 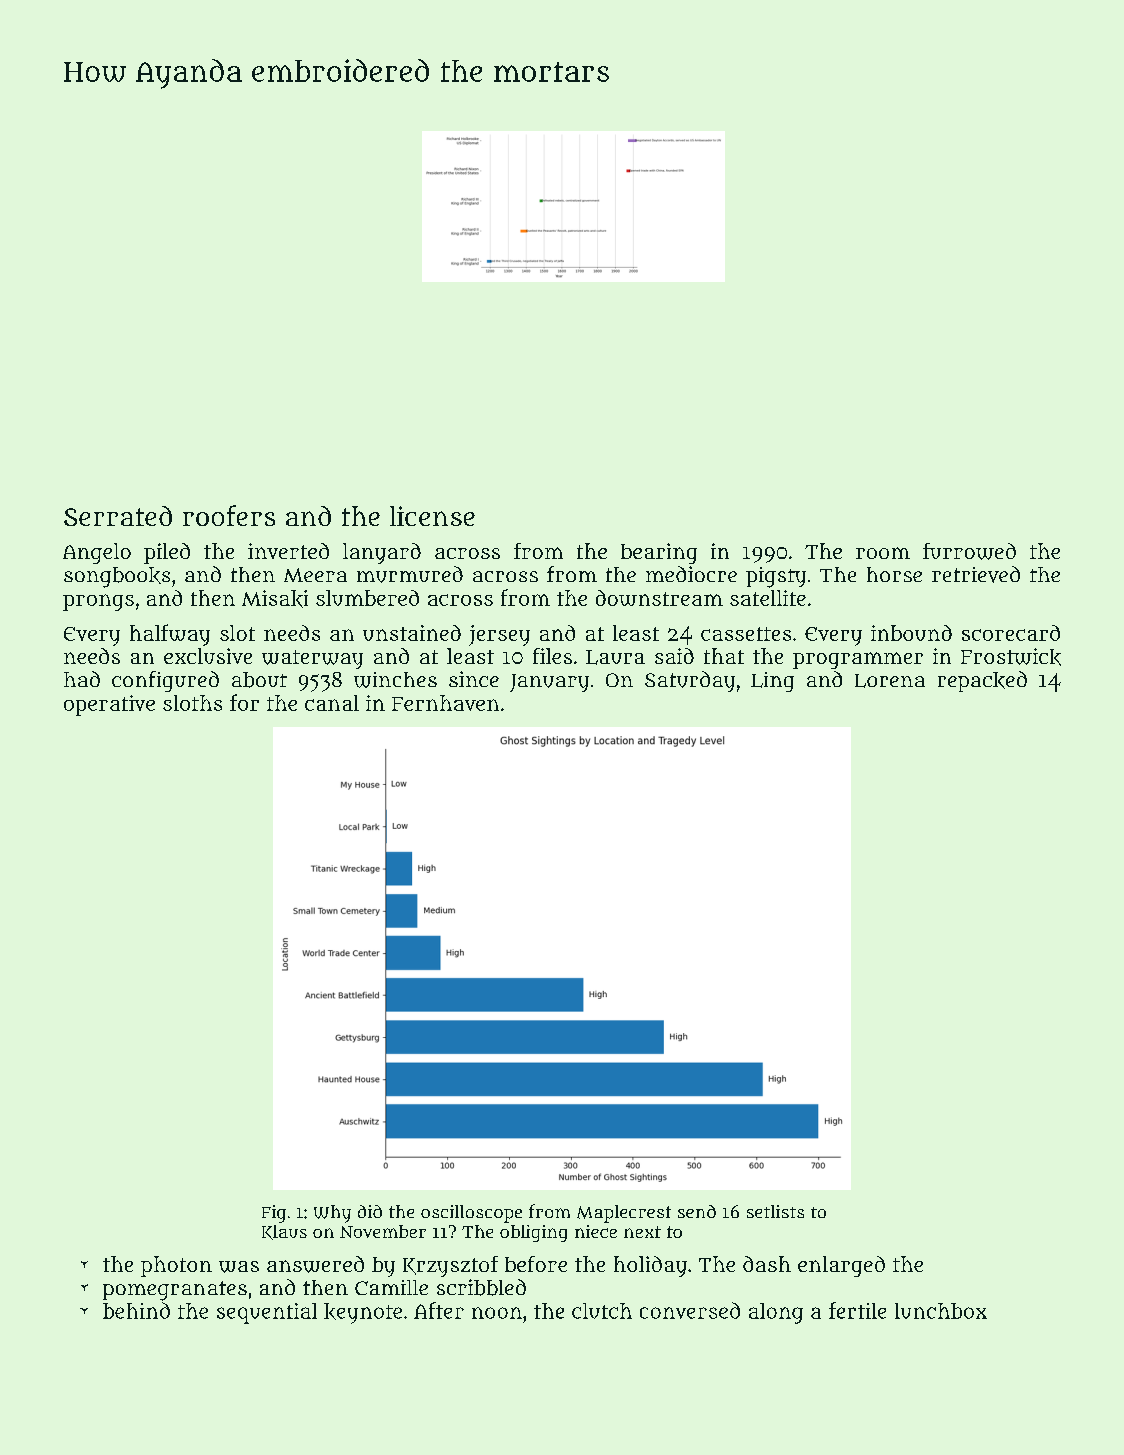 I want to click on Fernhaven, so click(x=445, y=703).
